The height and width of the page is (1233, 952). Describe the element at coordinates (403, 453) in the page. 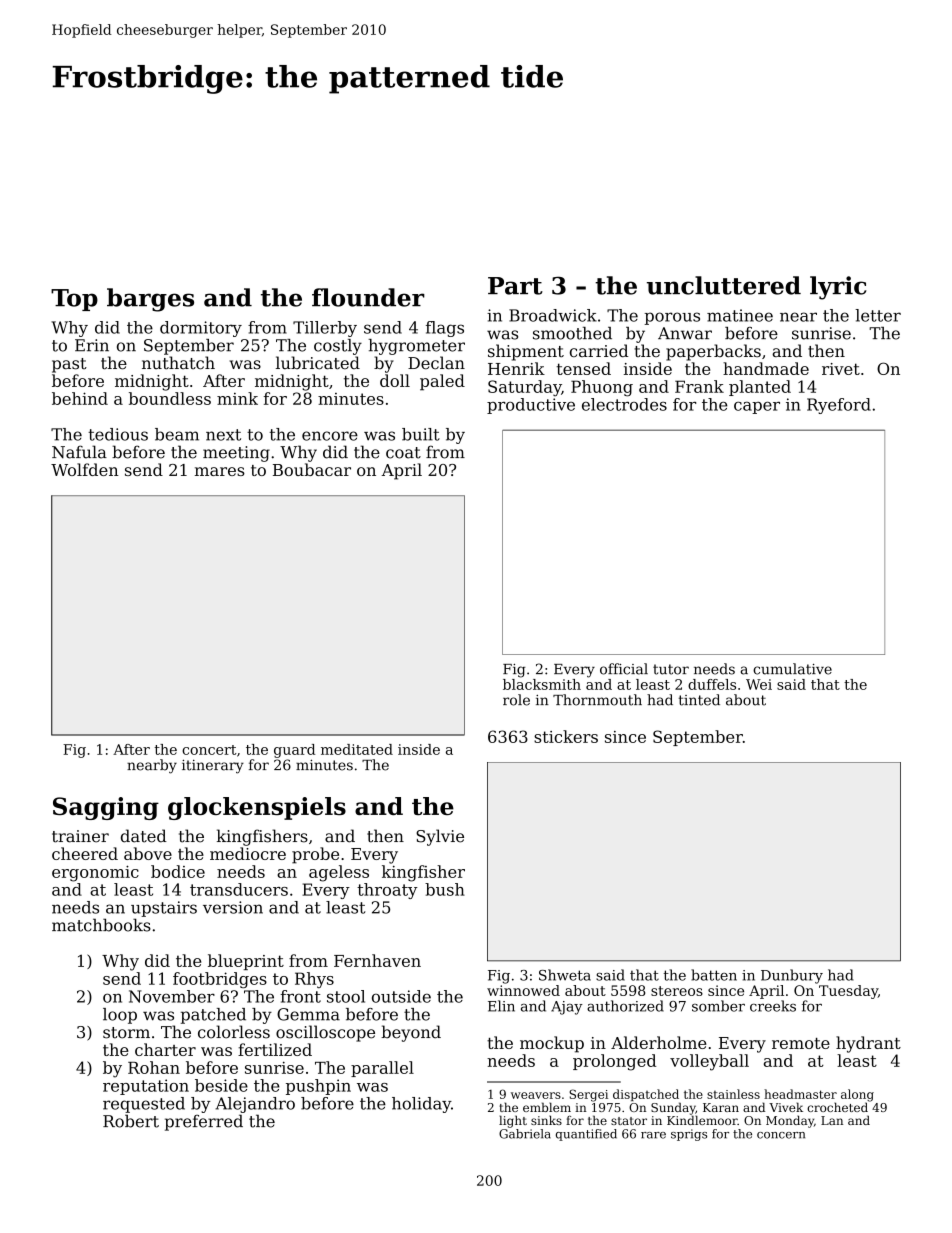

I see `coat` at that location.
